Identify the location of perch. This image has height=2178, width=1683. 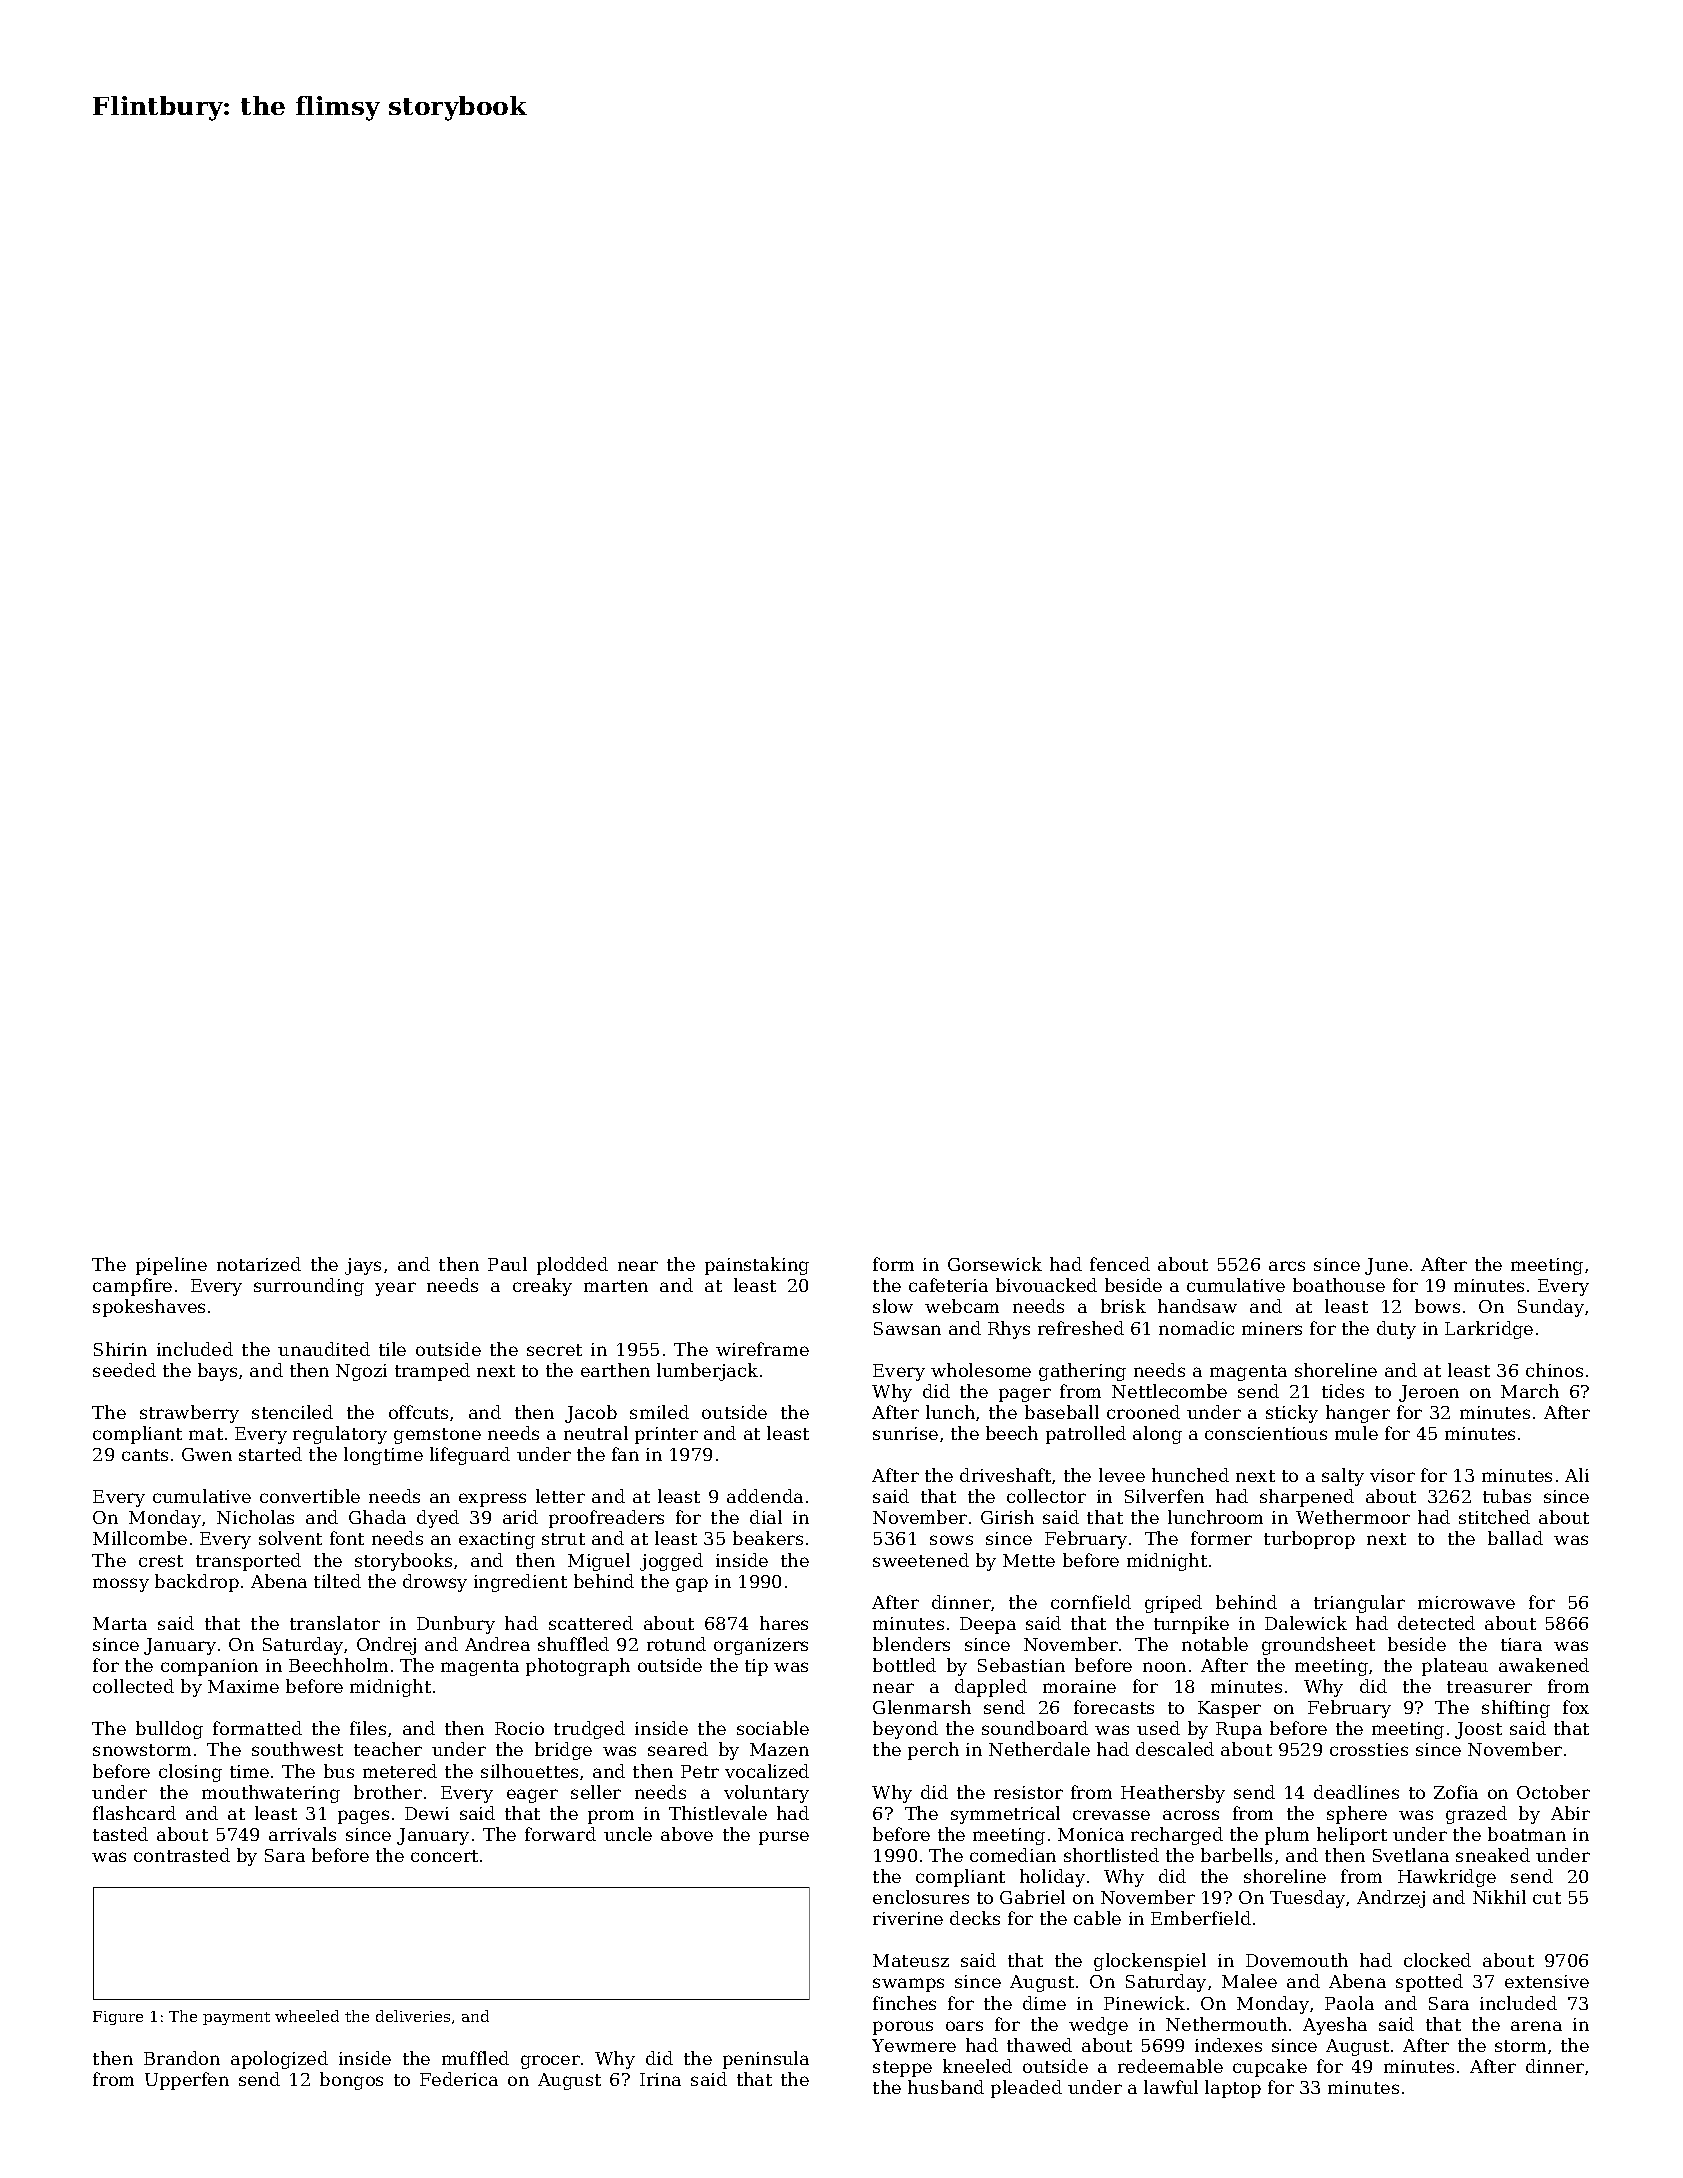
(933, 1751).
